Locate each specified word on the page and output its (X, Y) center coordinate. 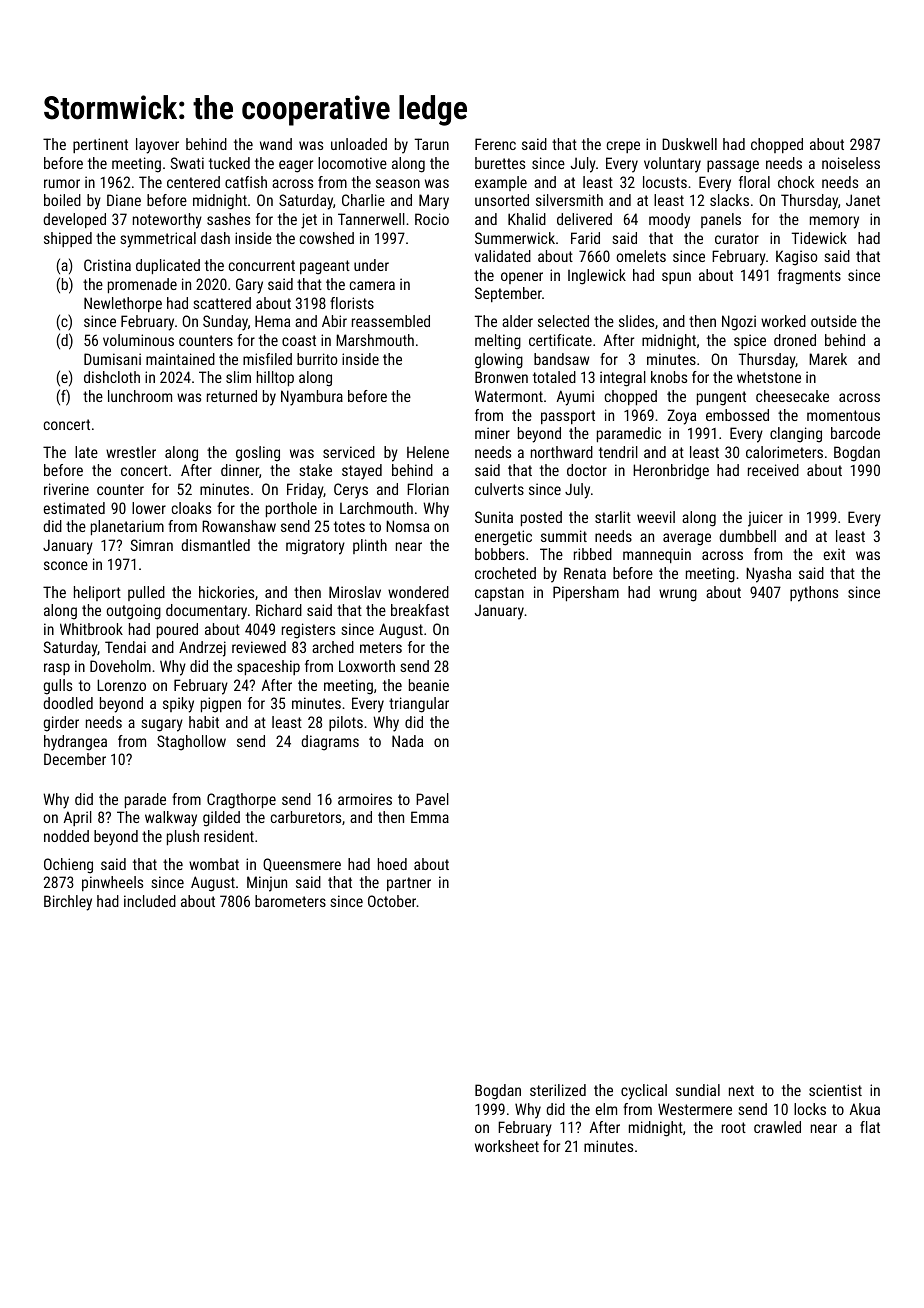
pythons (814, 594)
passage (733, 166)
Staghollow (191, 743)
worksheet (507, 1146)
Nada (407, 741)
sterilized (558, 1090)
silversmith (569, 200)
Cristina (107, 265)
